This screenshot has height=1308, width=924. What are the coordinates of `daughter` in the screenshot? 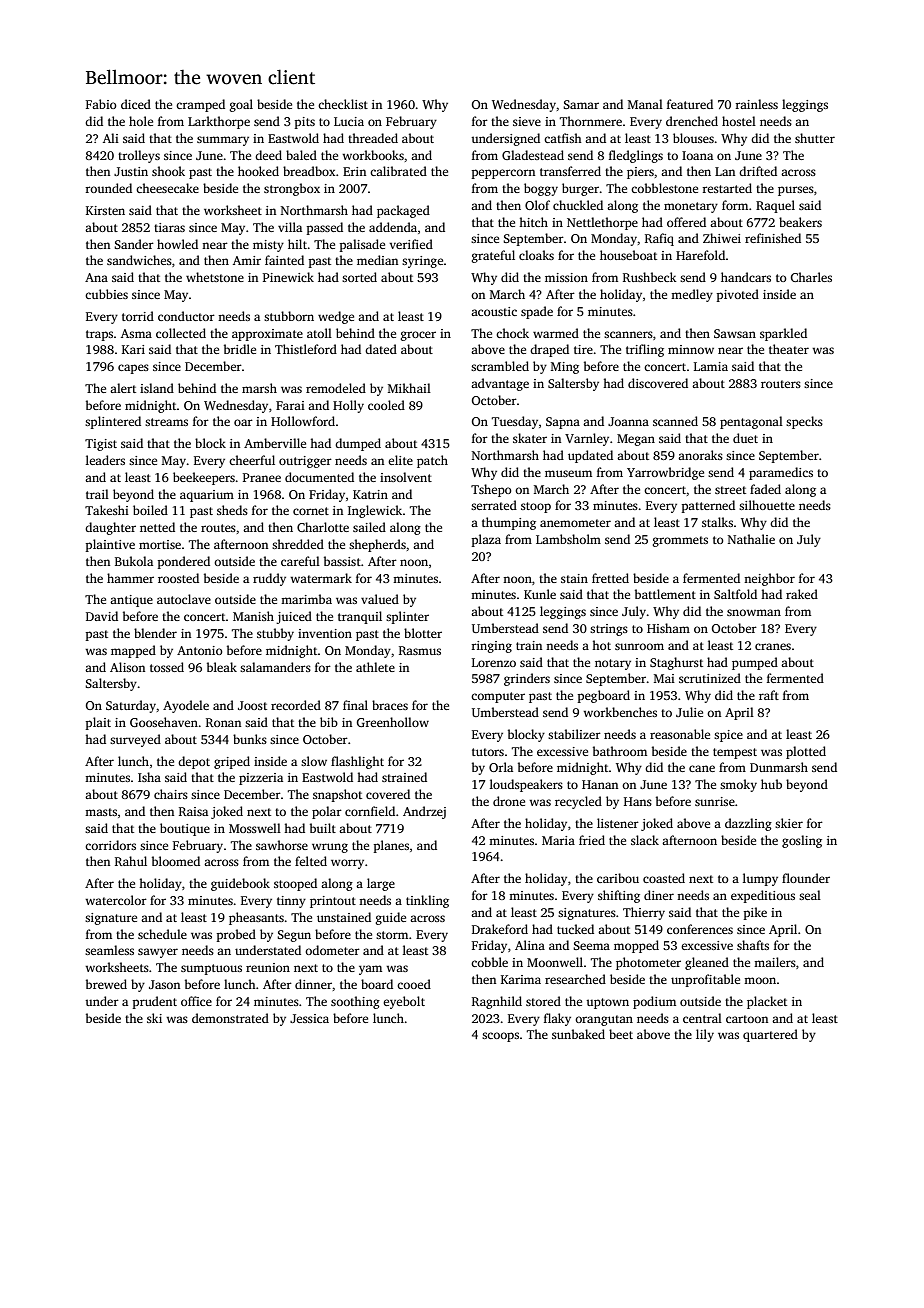 It's located at (110, 528).
